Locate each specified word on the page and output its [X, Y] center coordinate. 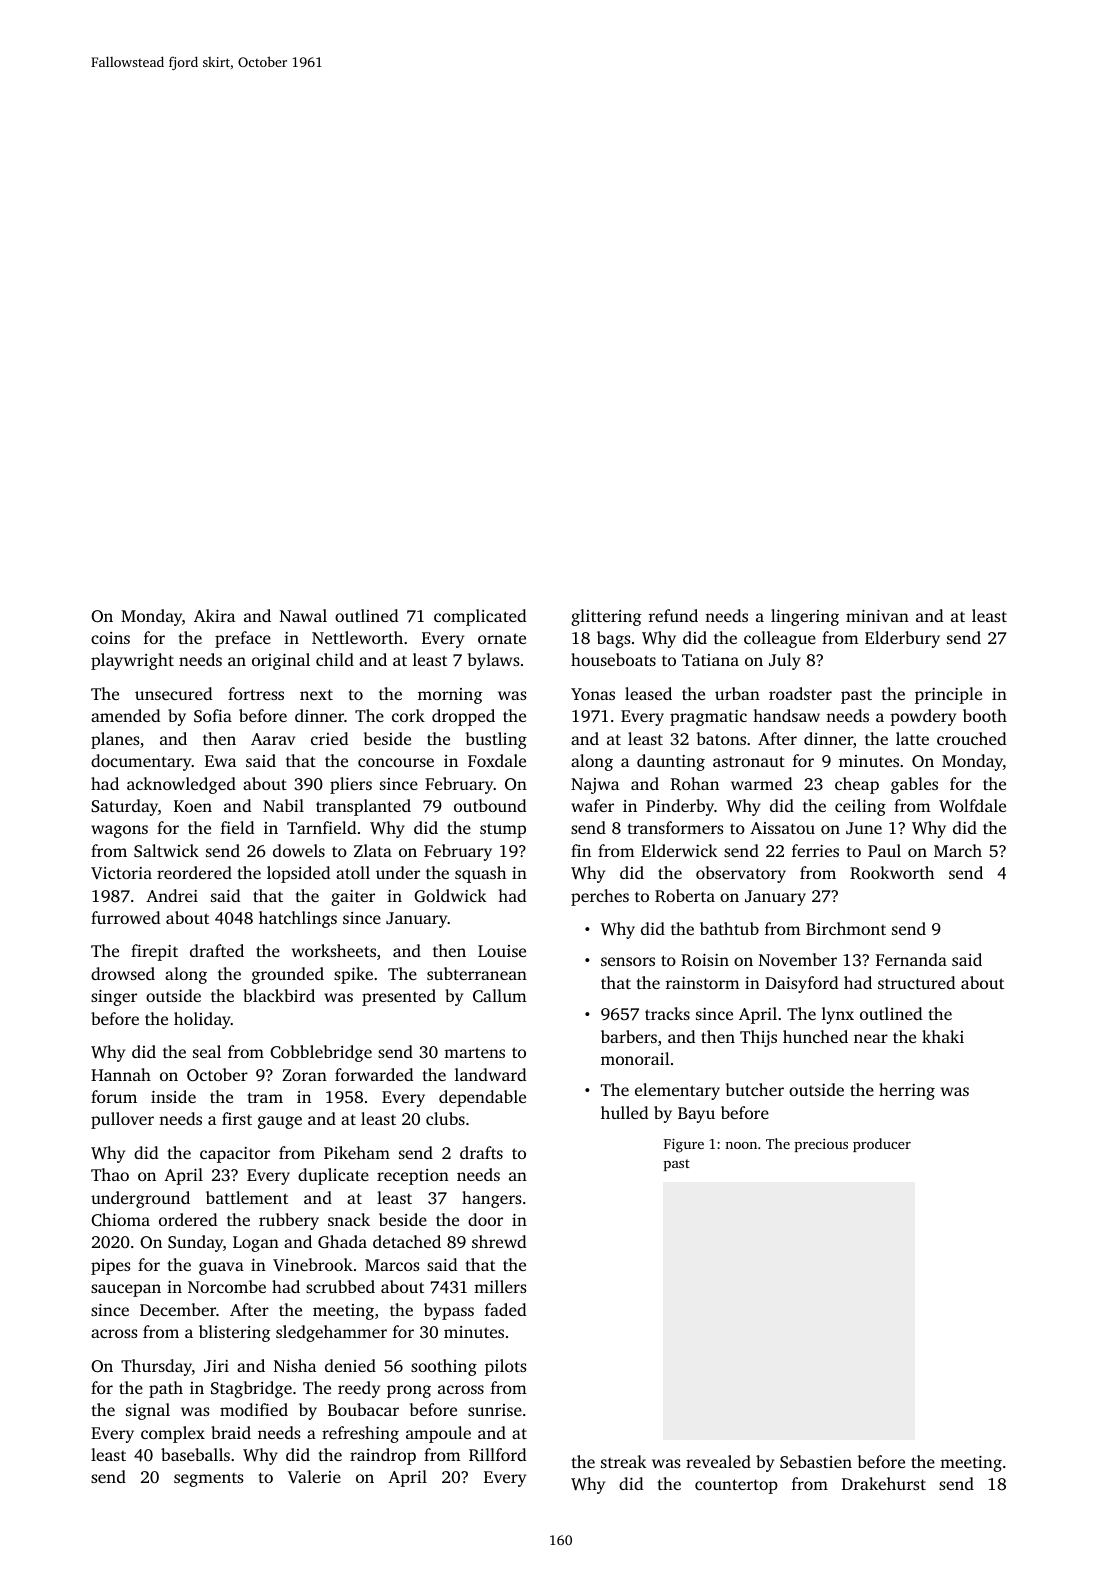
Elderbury [902, 639]
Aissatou [782, 828]
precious [821, 1145]
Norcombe [227, 1286]
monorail [635, 1058]
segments [209, 1480]
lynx [838, 1015]
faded [505, 1309]
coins [110, 638]
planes [115, 740]
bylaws [494, 661]
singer [114, 998]
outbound [490, 805]
